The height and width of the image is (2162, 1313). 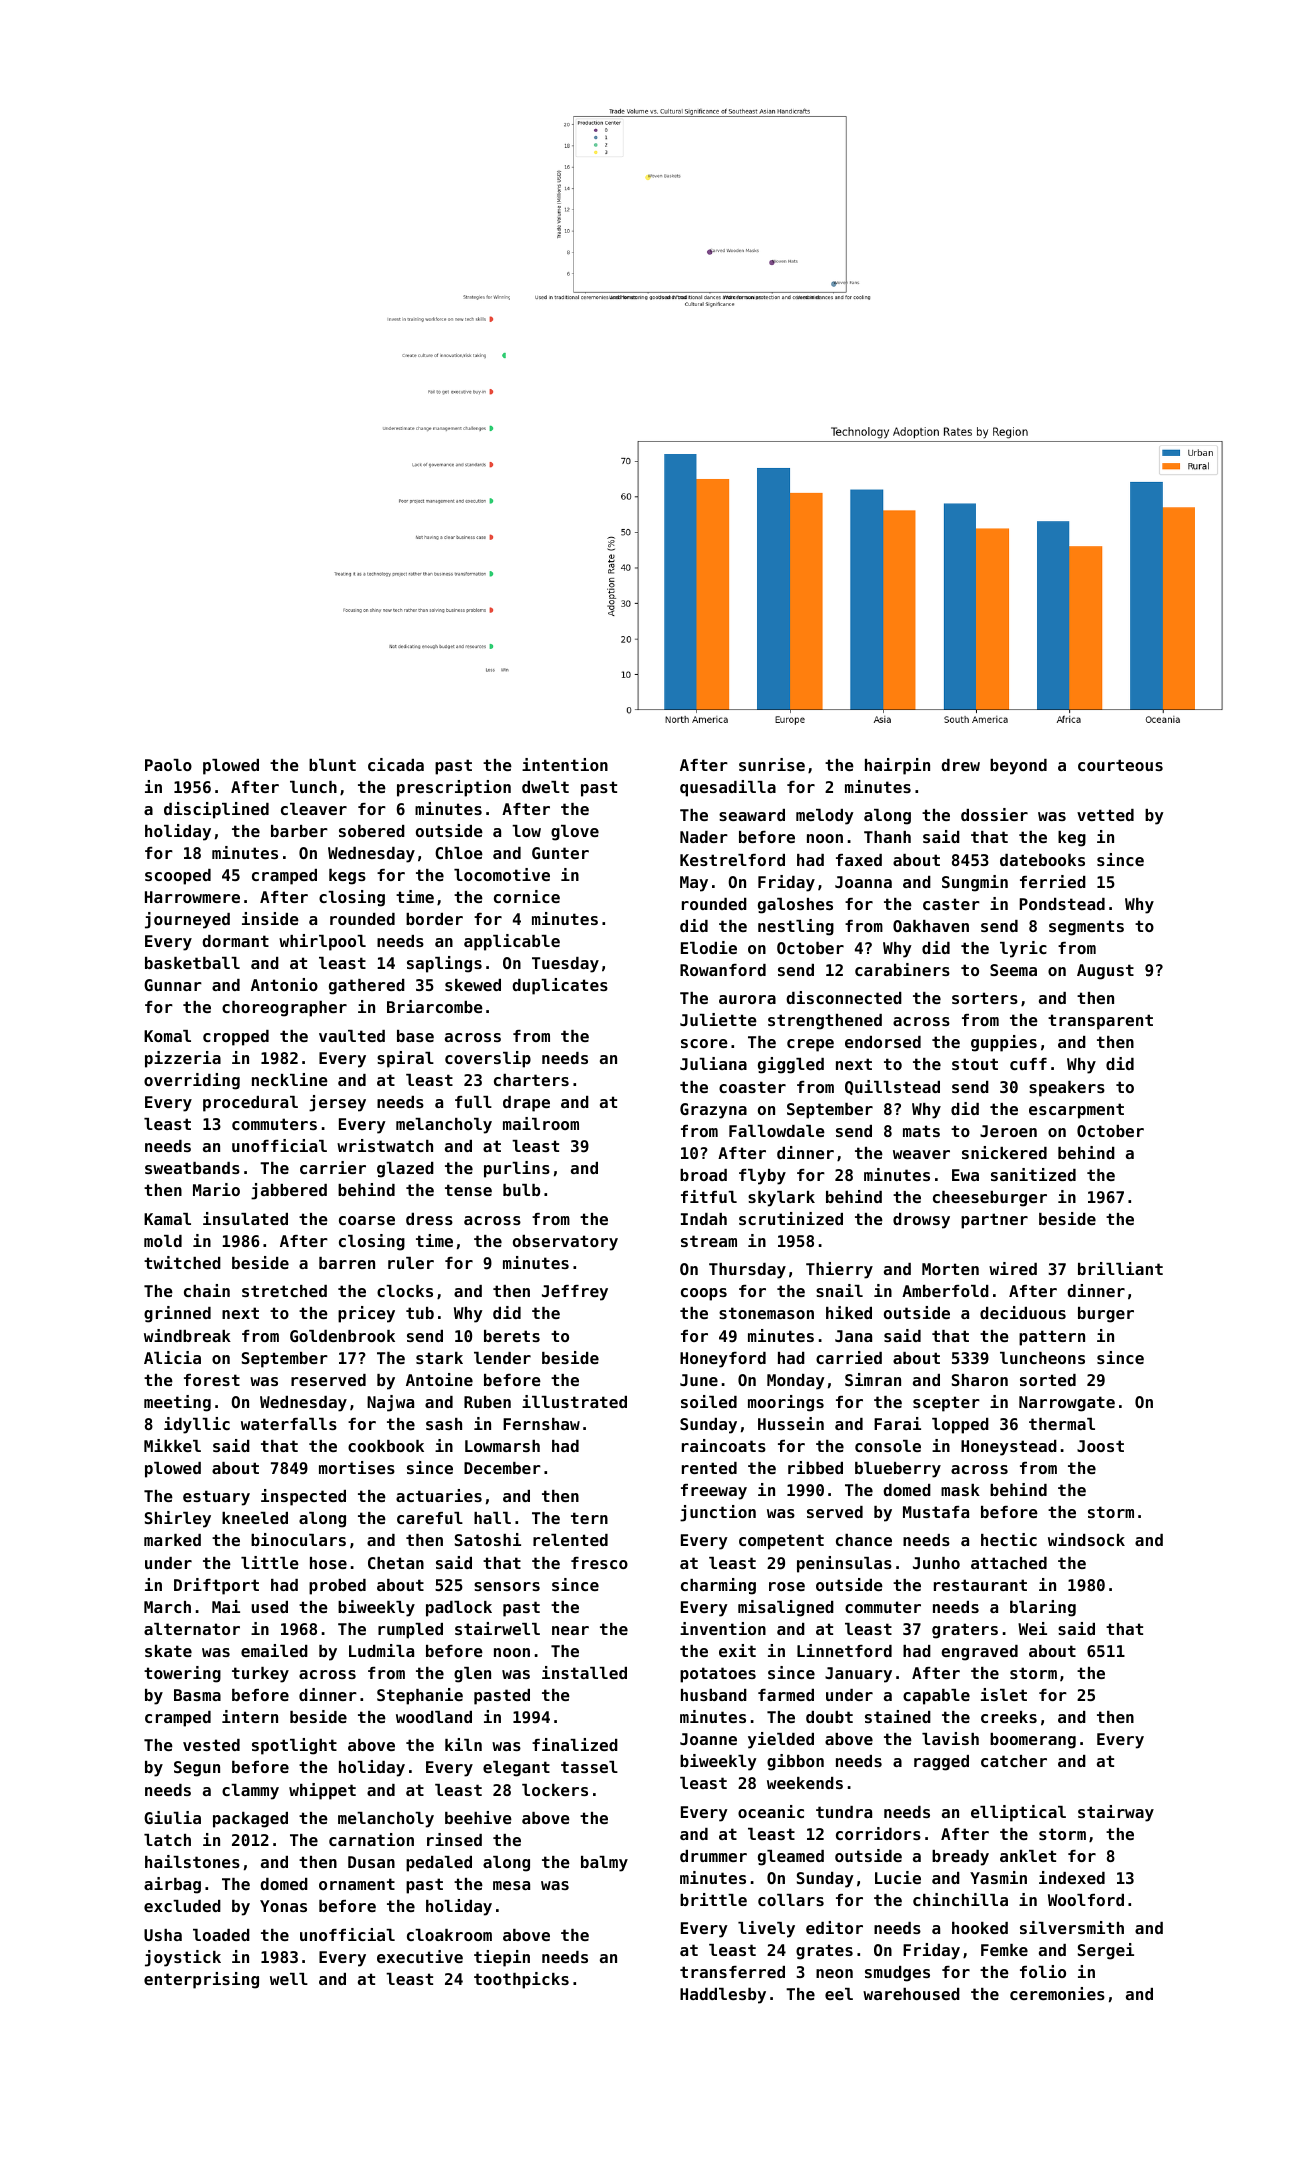 I want to click on kegs, so click(x=347, y=877).
